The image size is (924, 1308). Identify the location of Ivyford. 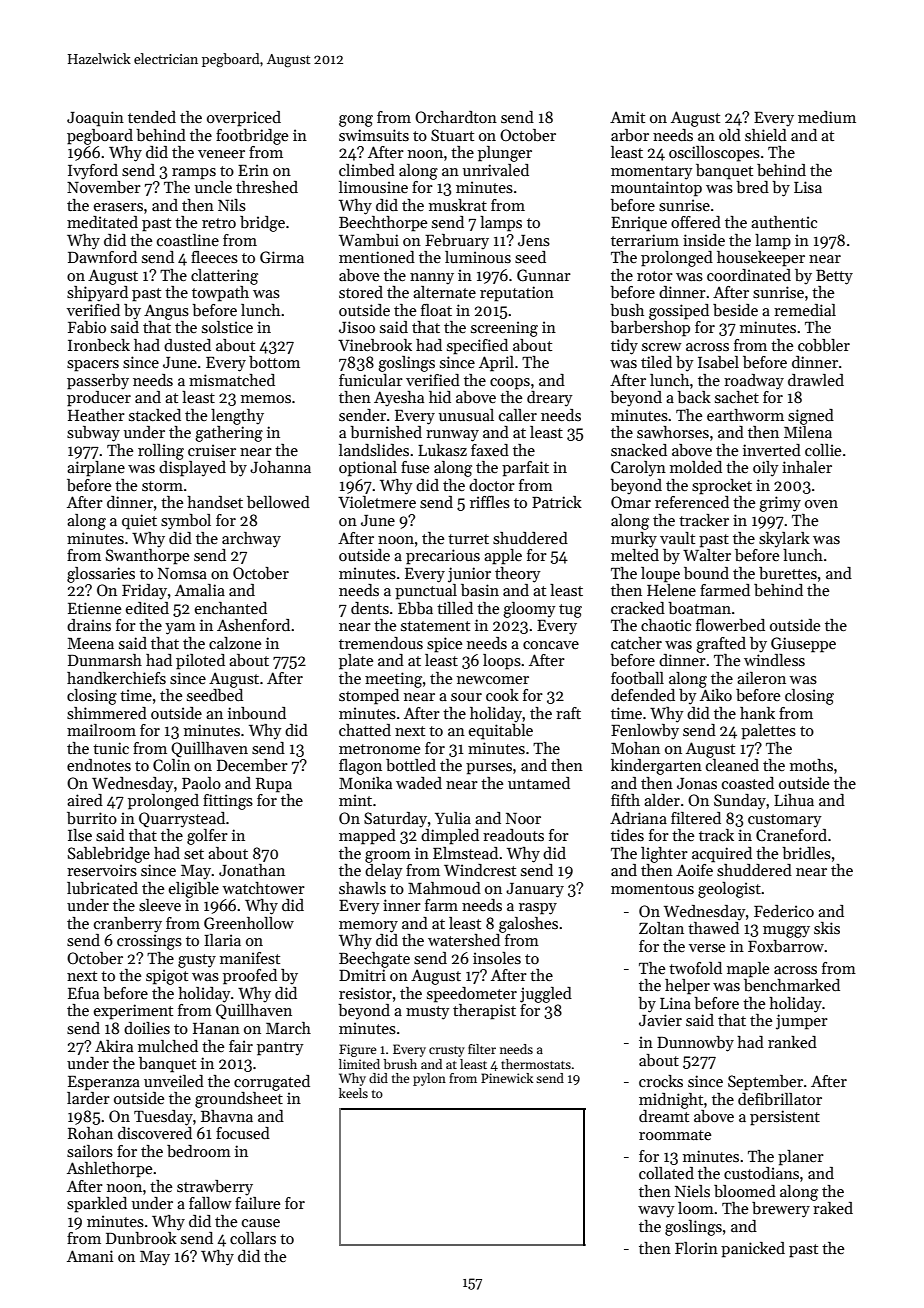
(93, 172).
